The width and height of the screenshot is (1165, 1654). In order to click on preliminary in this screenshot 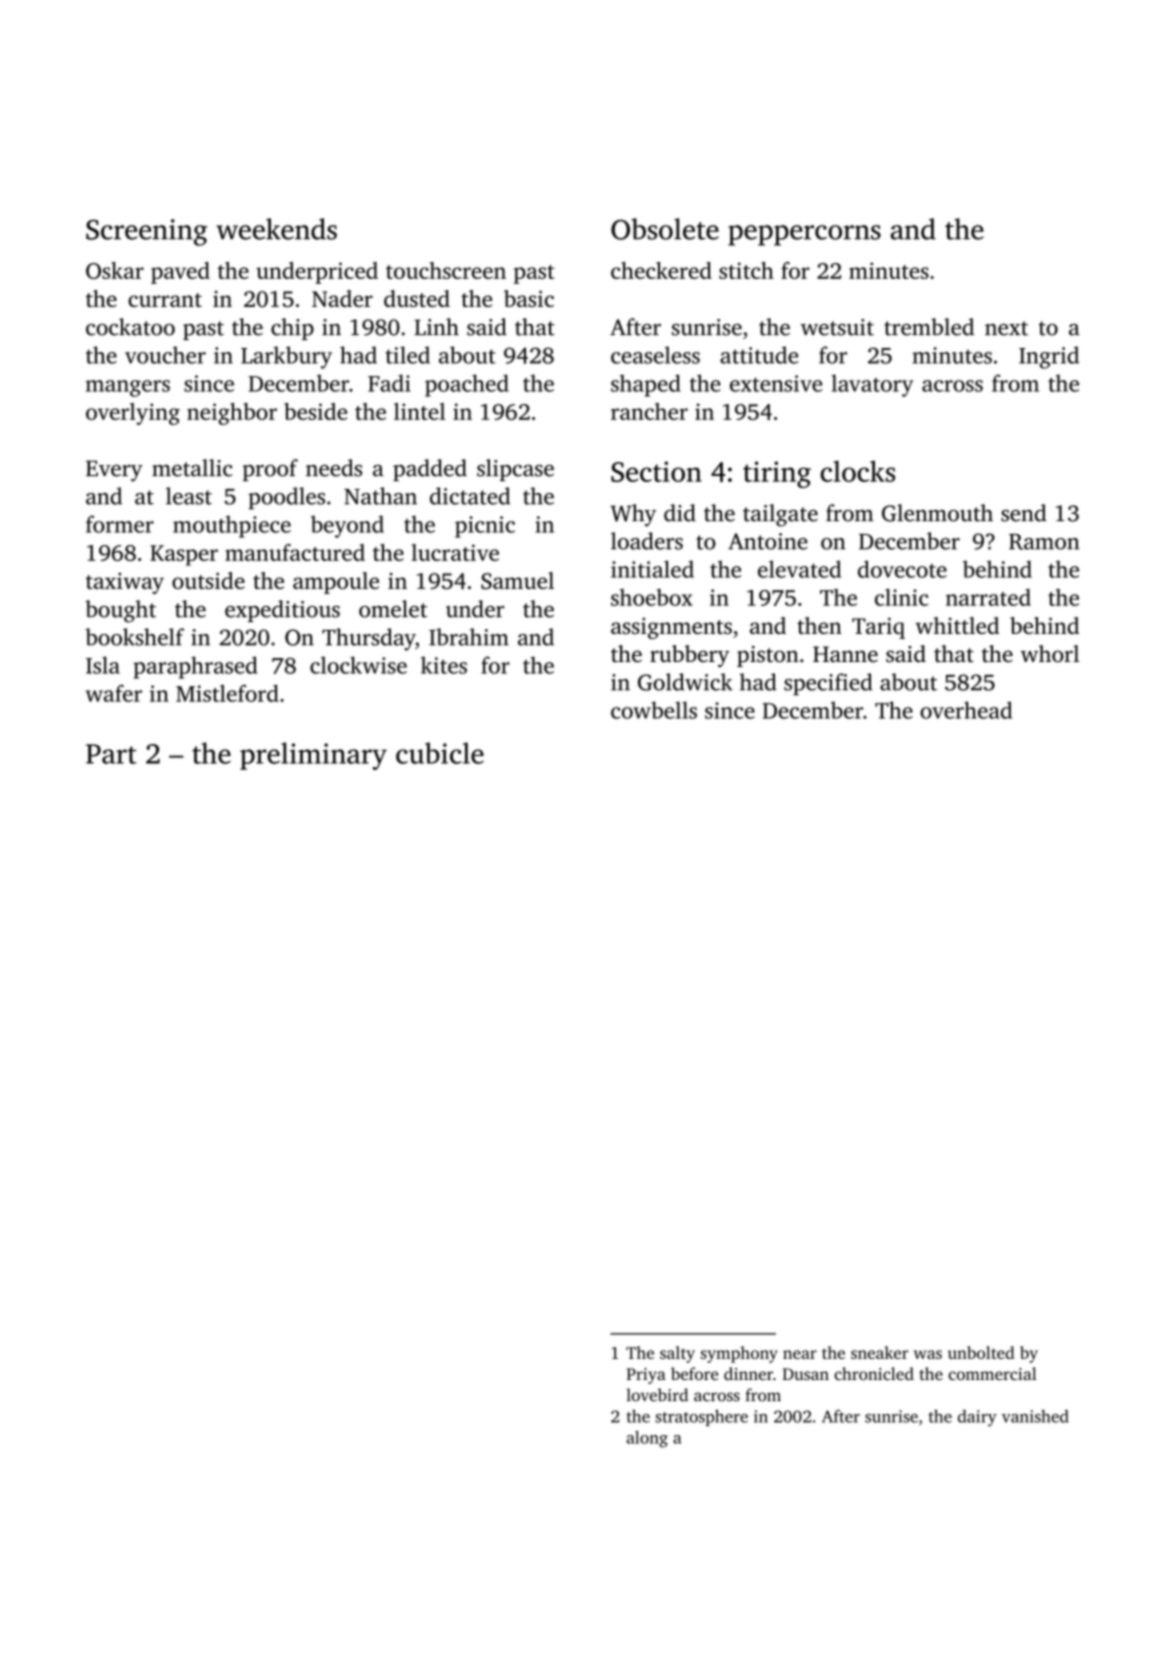, I will do `click(313, 756)`.
